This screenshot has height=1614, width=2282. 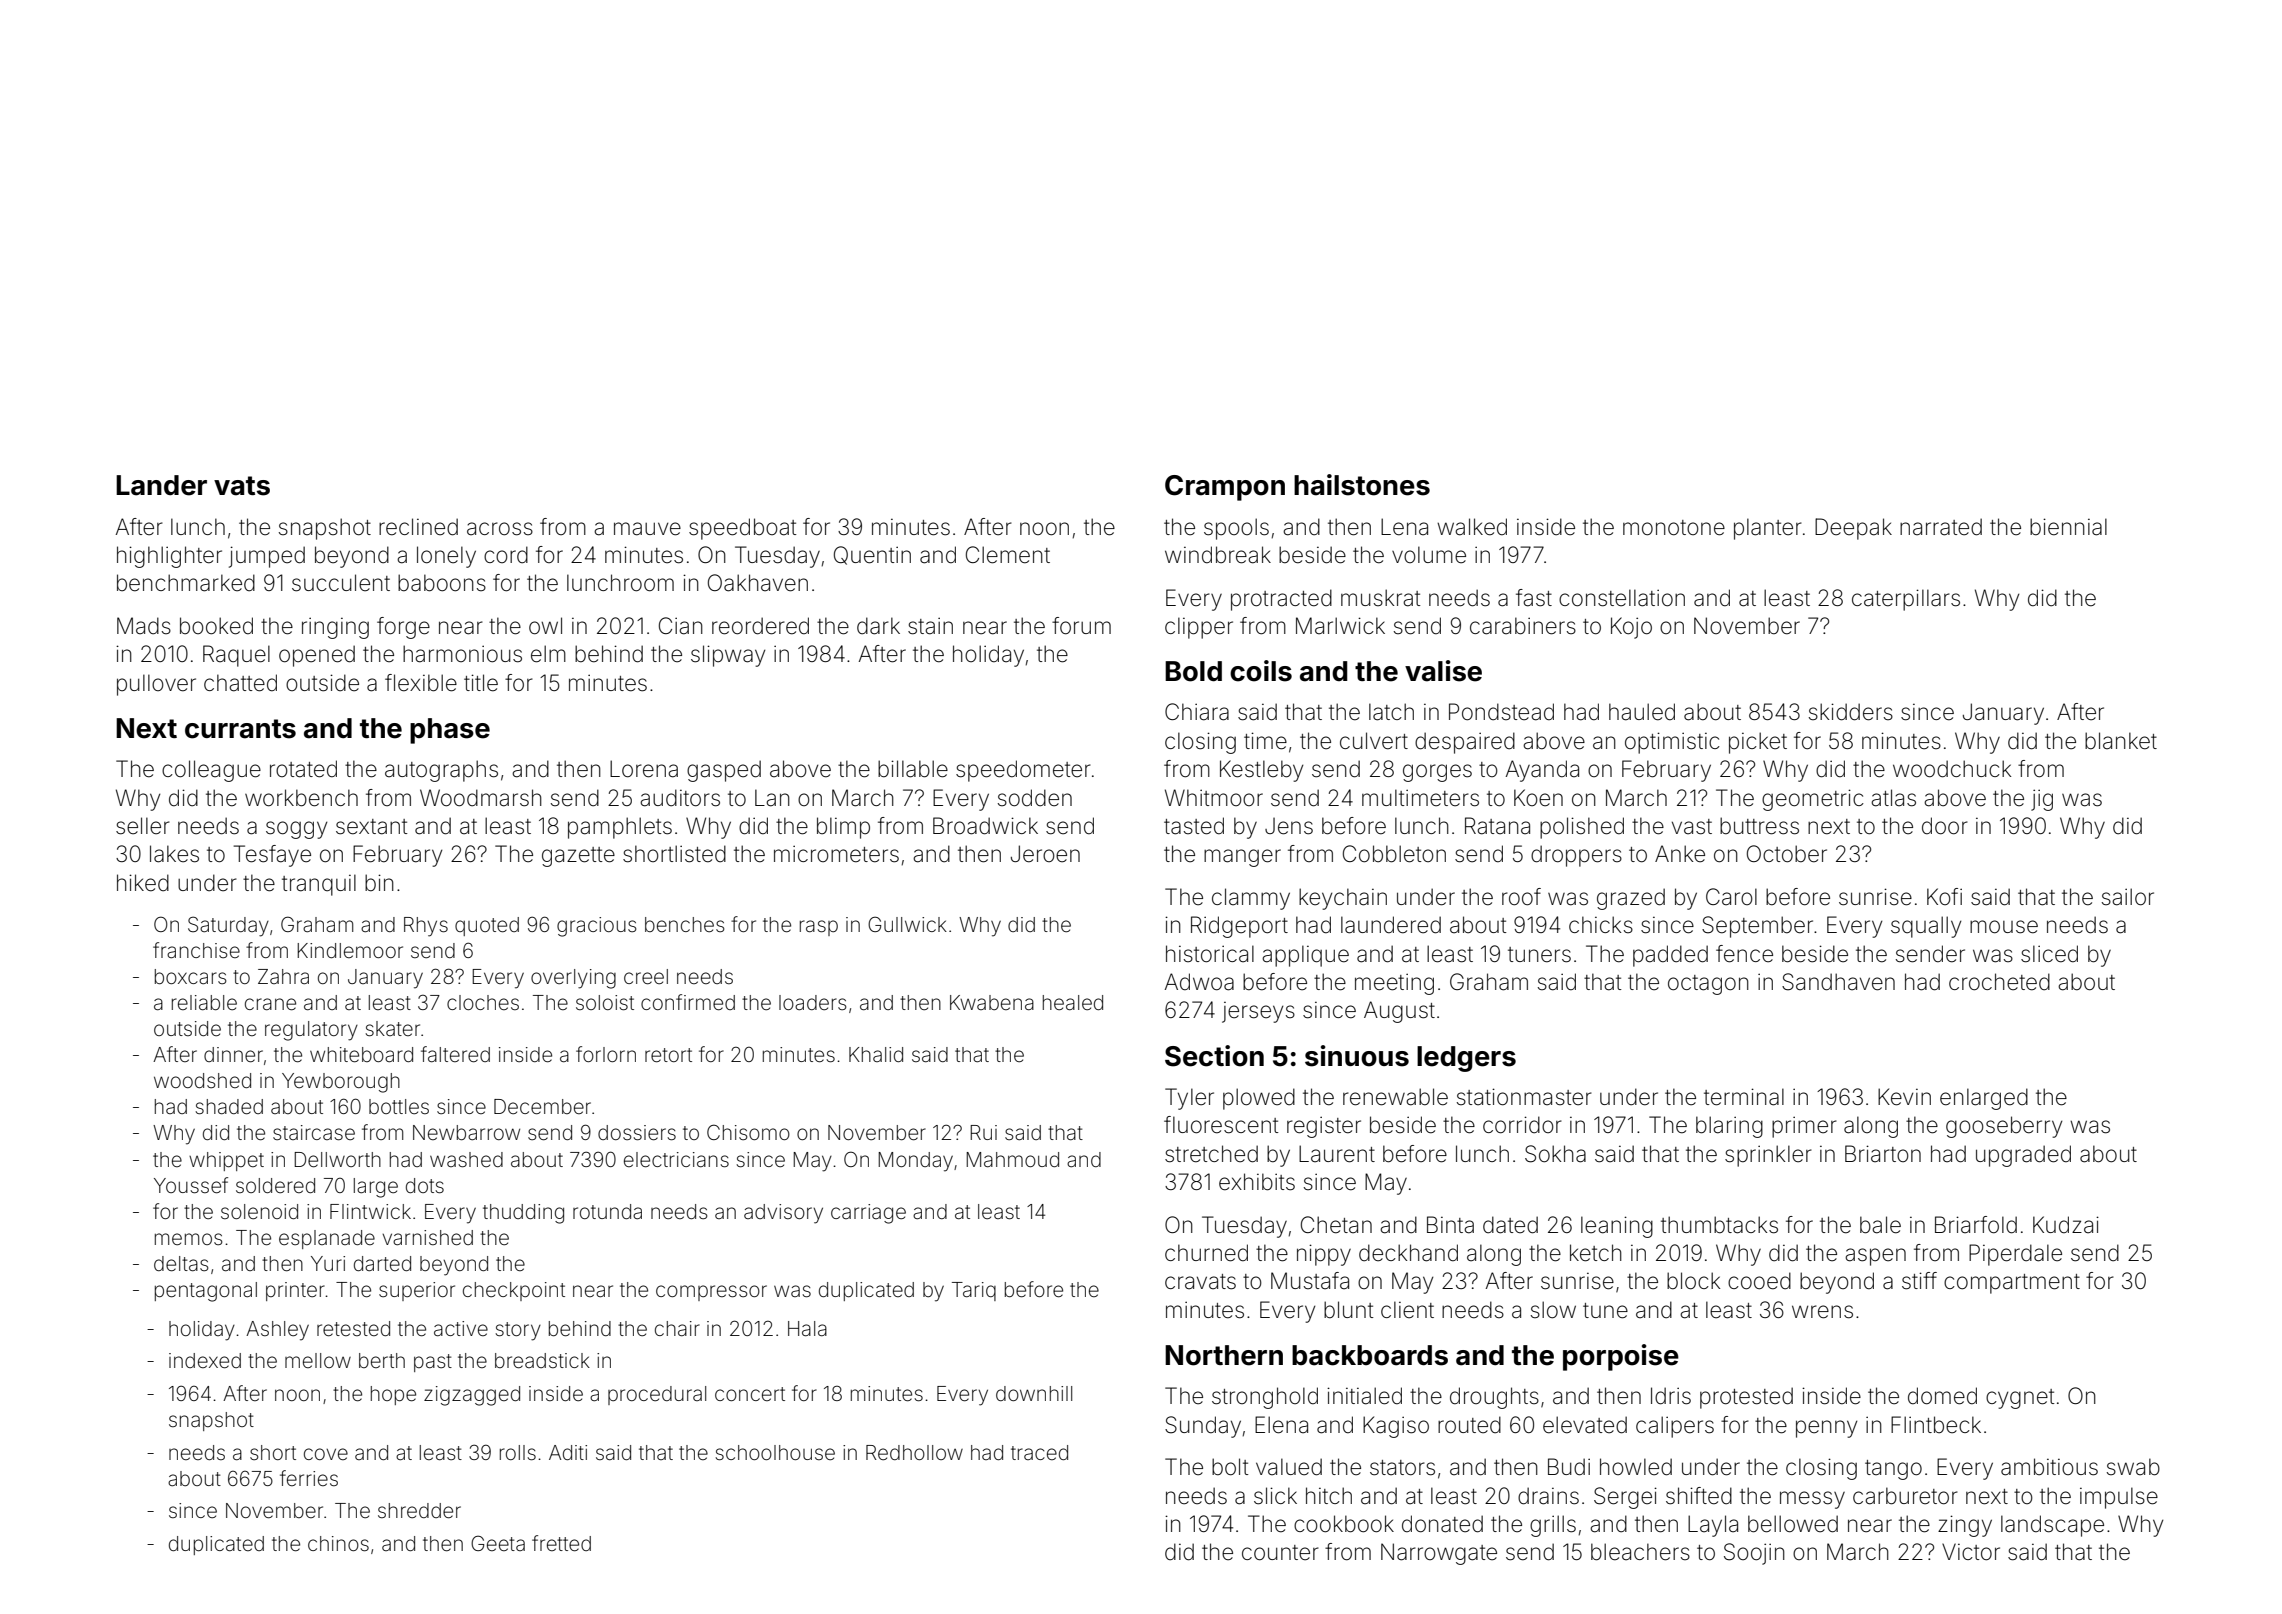 What do you see at coordinates (144, 626) in the screenshot?
I see `Mads` at bounding box center [144, 626].
